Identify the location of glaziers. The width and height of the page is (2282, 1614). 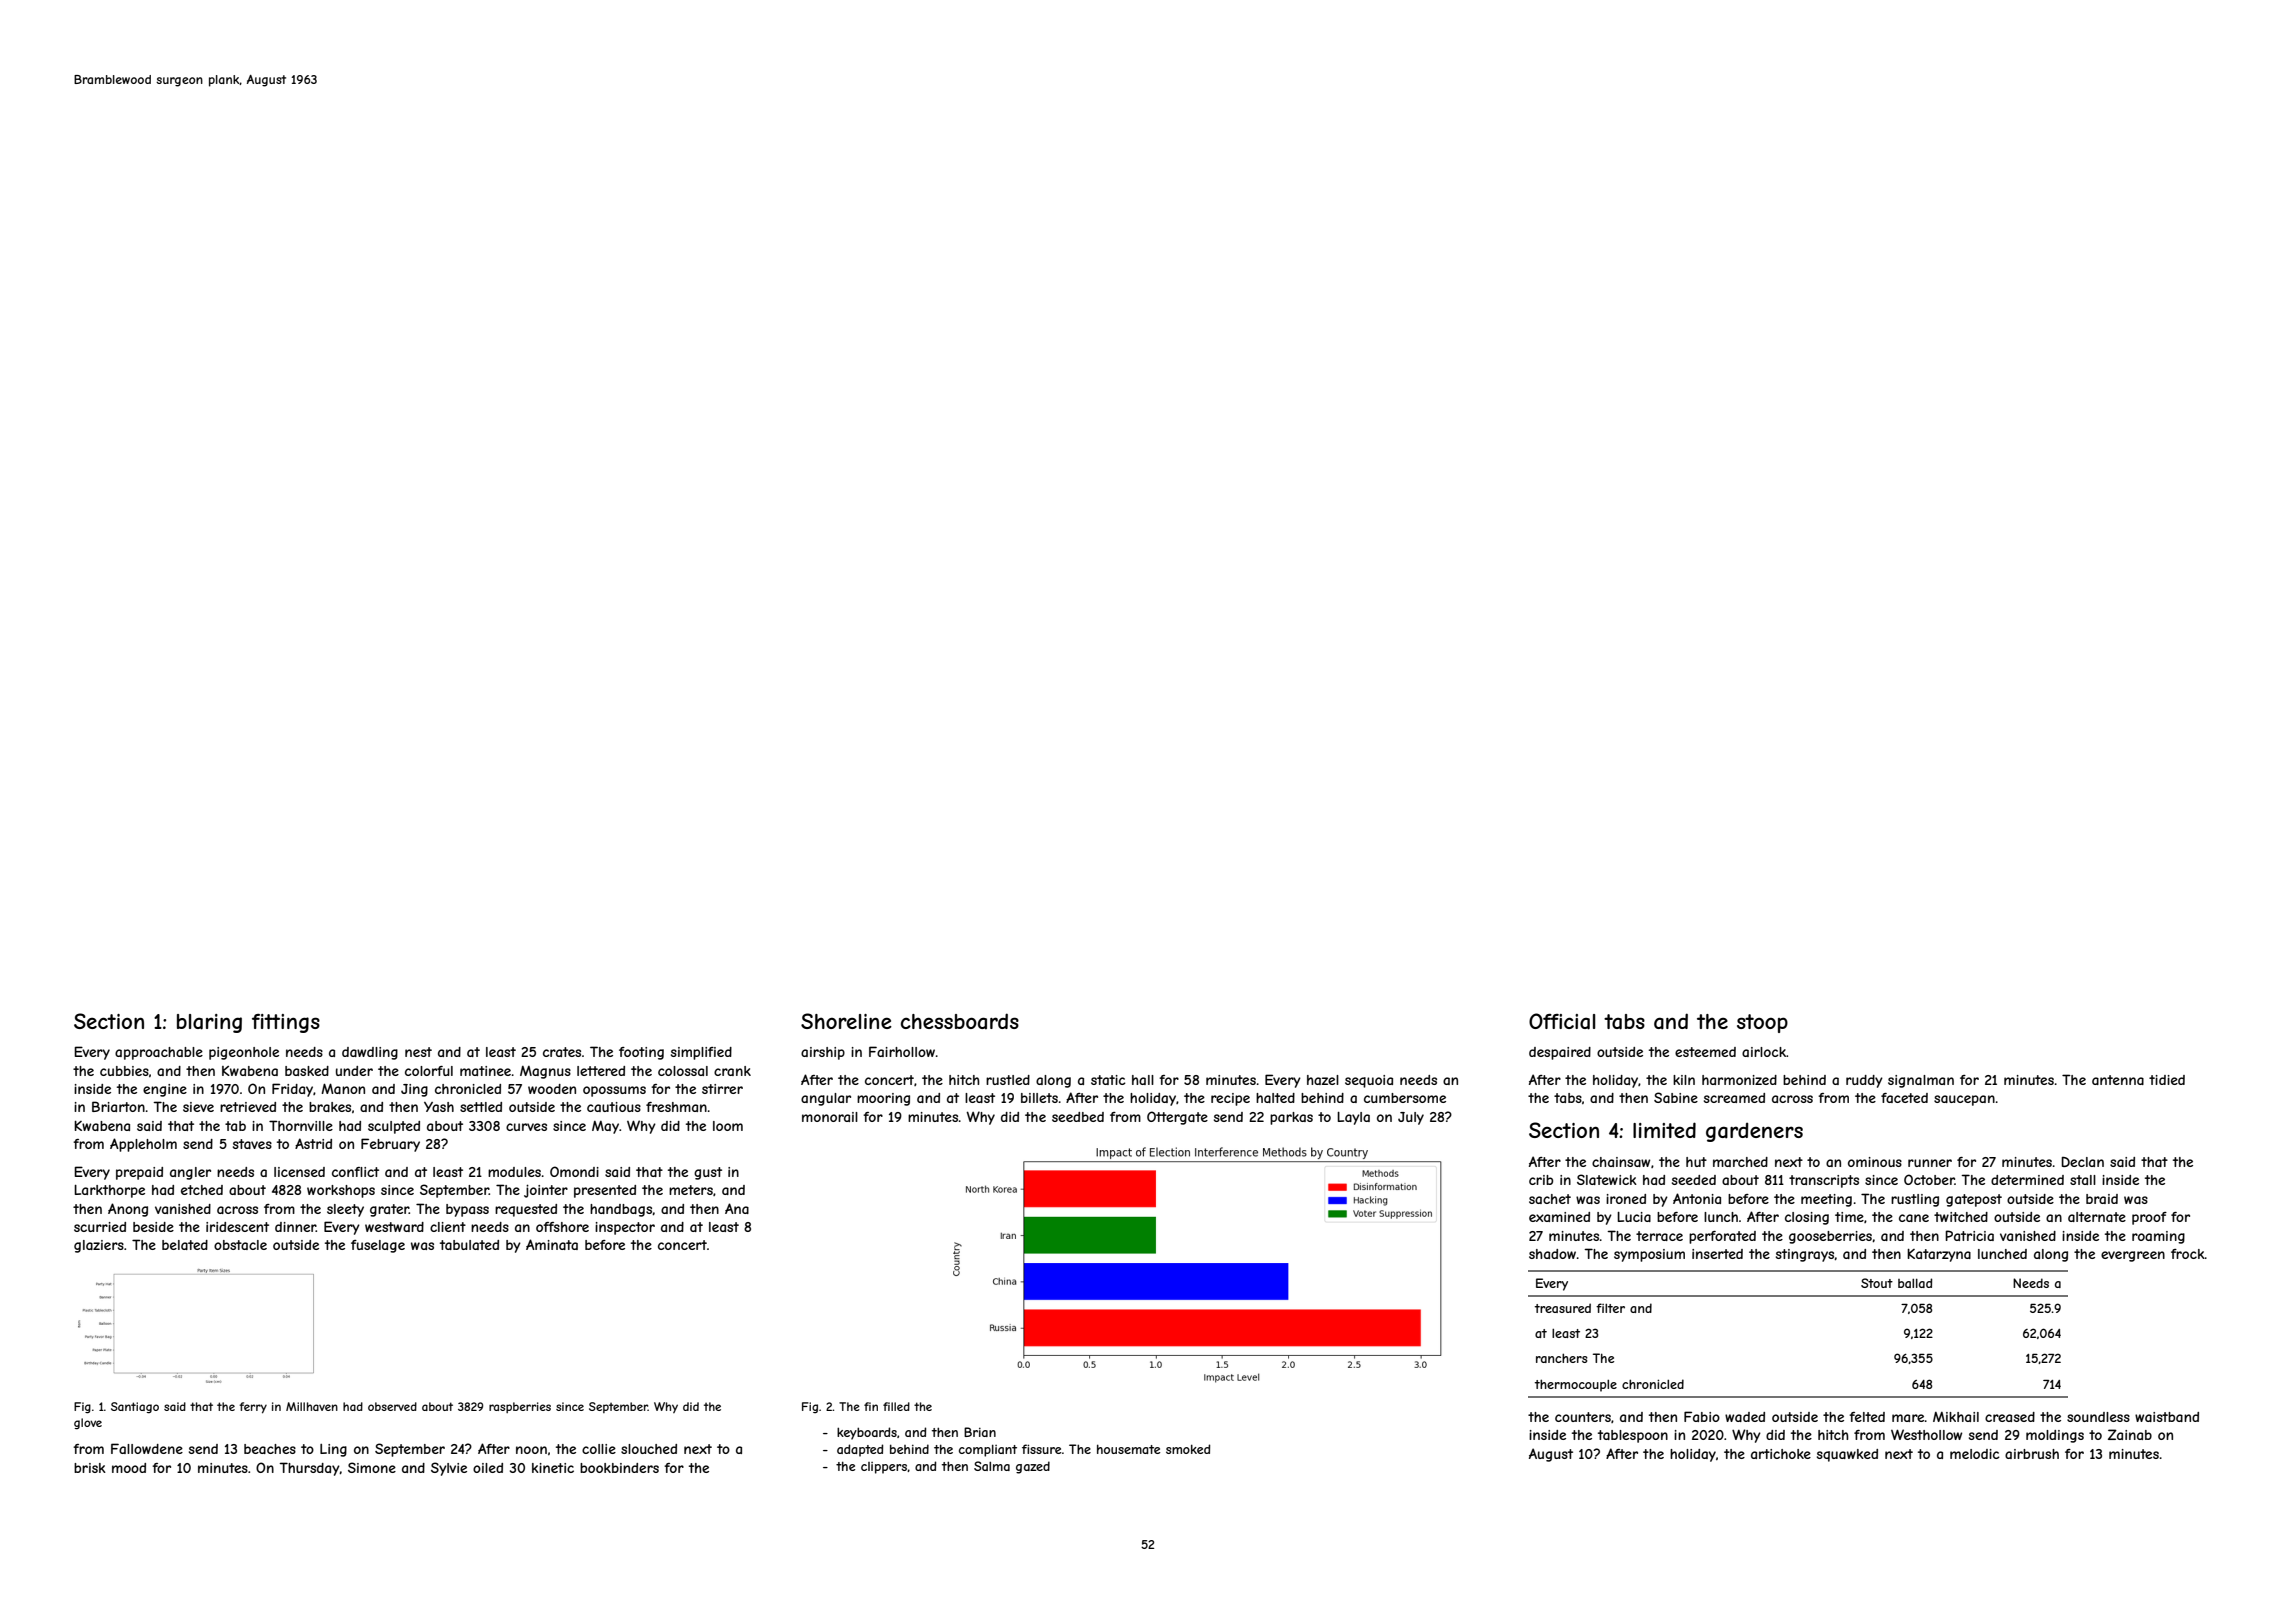
(99, 1246).
